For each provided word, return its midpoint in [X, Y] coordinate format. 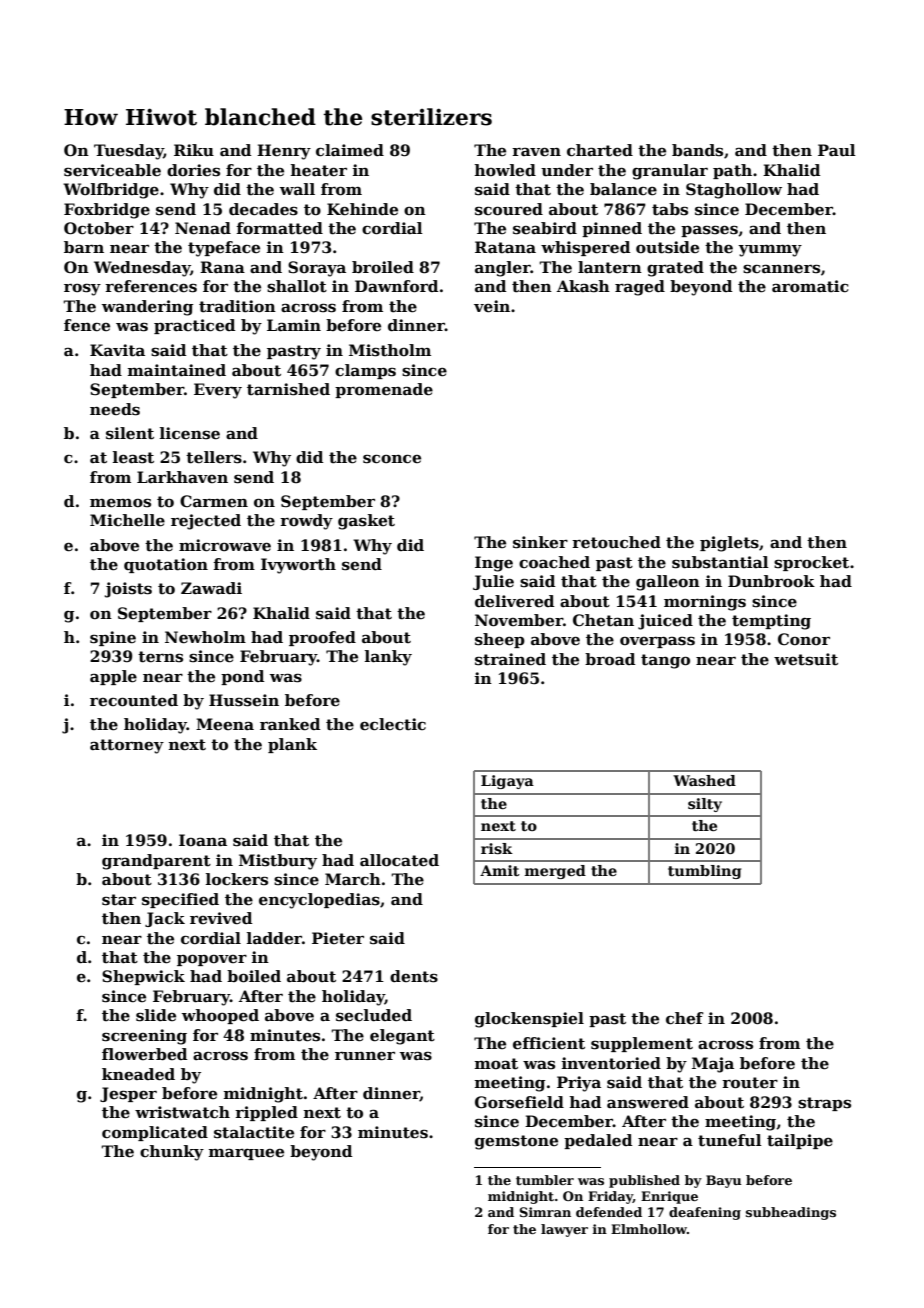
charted [600, 150]
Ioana [203, 840]
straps [824, 1104]
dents [414, 976]
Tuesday [129, 152]
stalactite [254, 1132]
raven [536, 152]
